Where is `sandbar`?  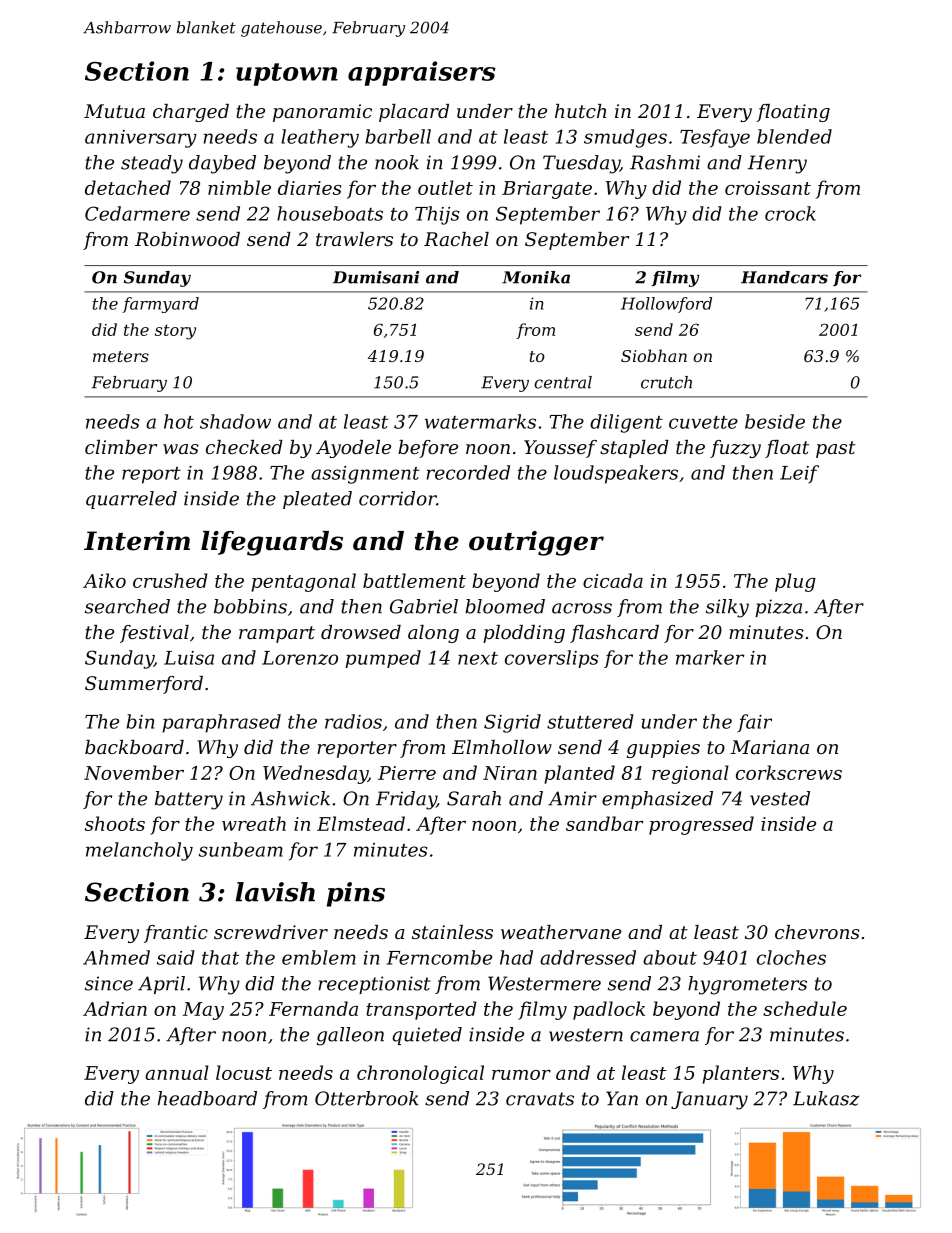
sandbar is located at coordinates (604, 823).
